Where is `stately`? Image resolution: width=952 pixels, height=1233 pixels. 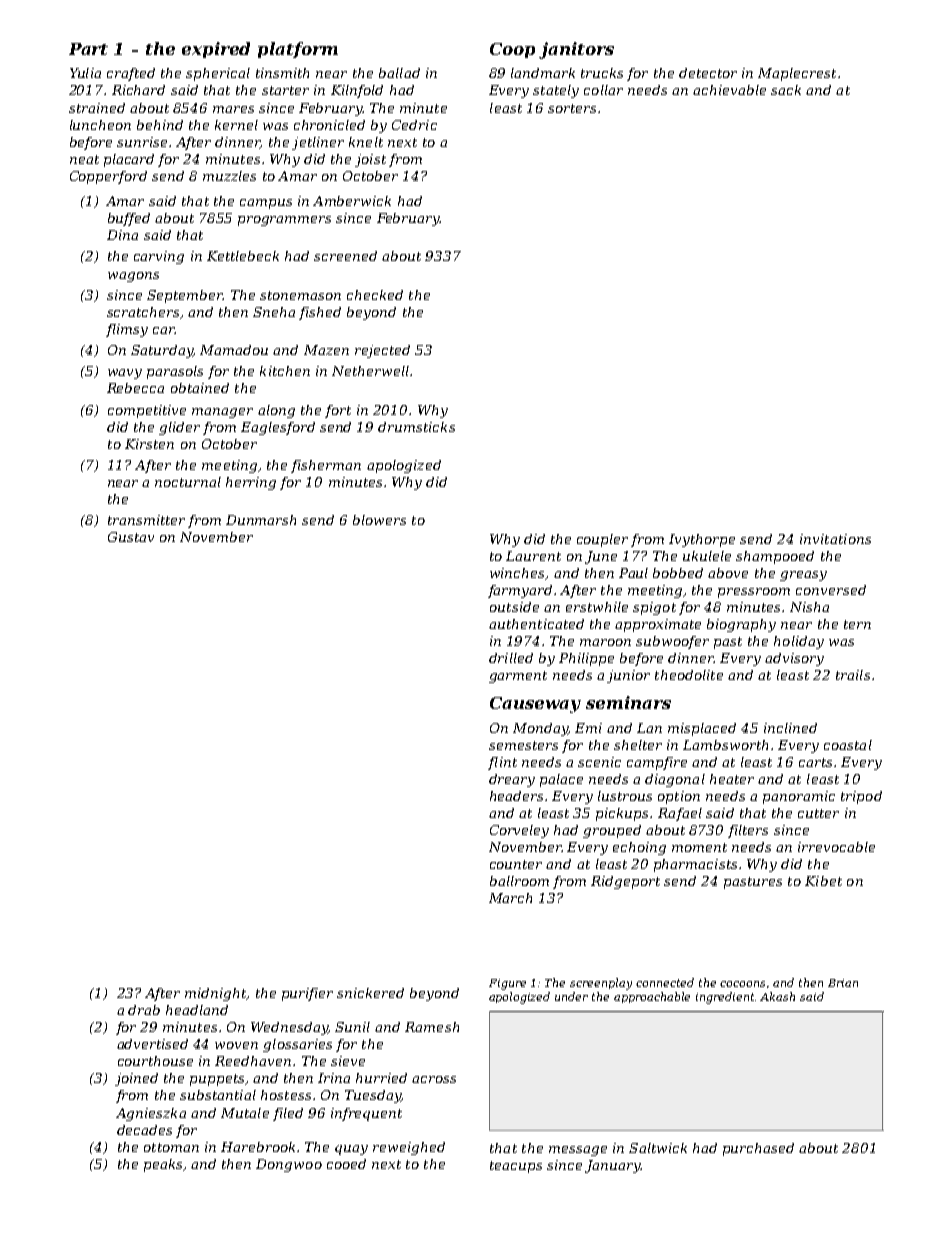
stately is located at coordinates (556, 91).
